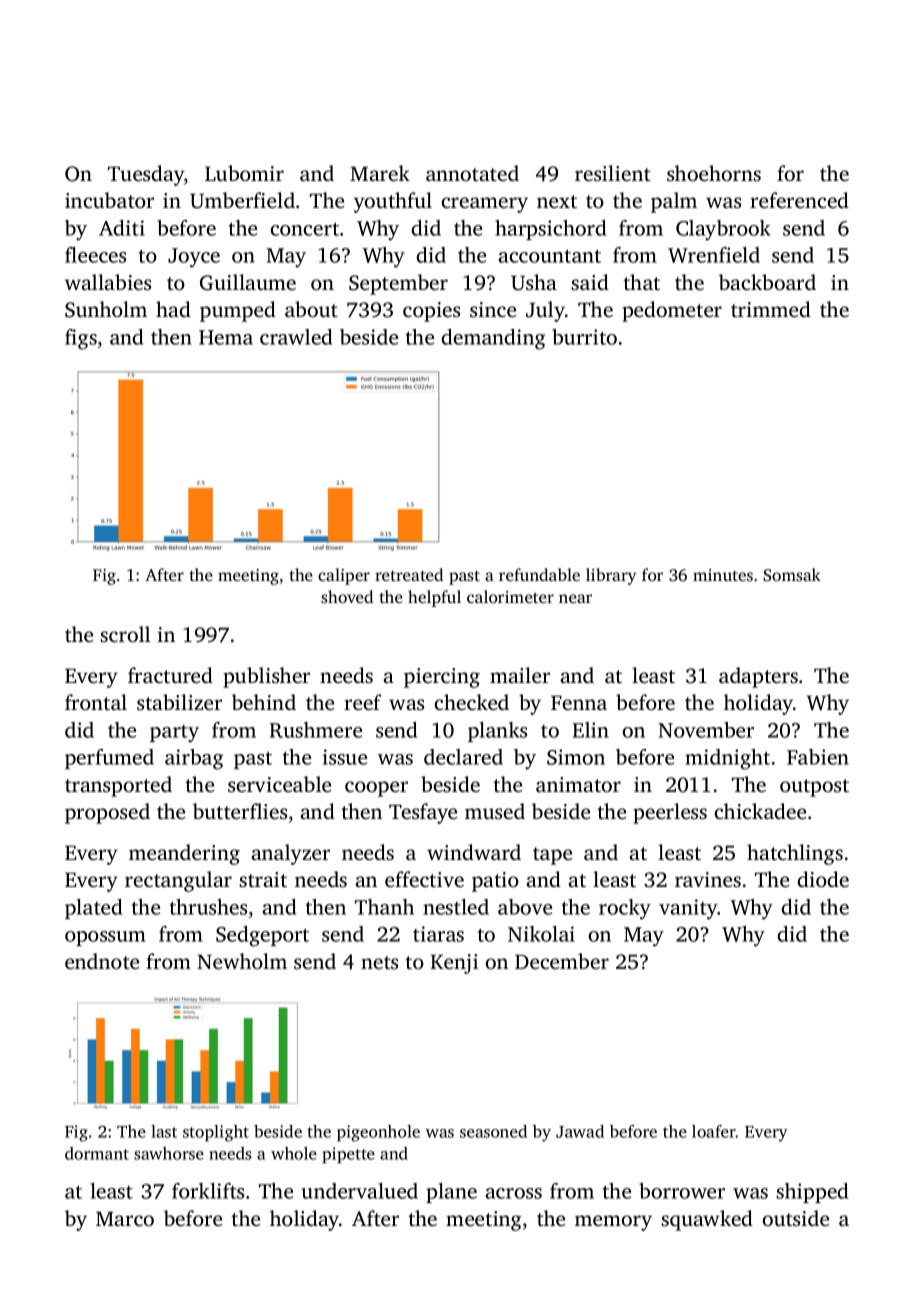 The width and height of the screenshot is (914, 1298). Describe the element at coordinates (348, 1155) in the screenshot. I see `pipette` at that location.
